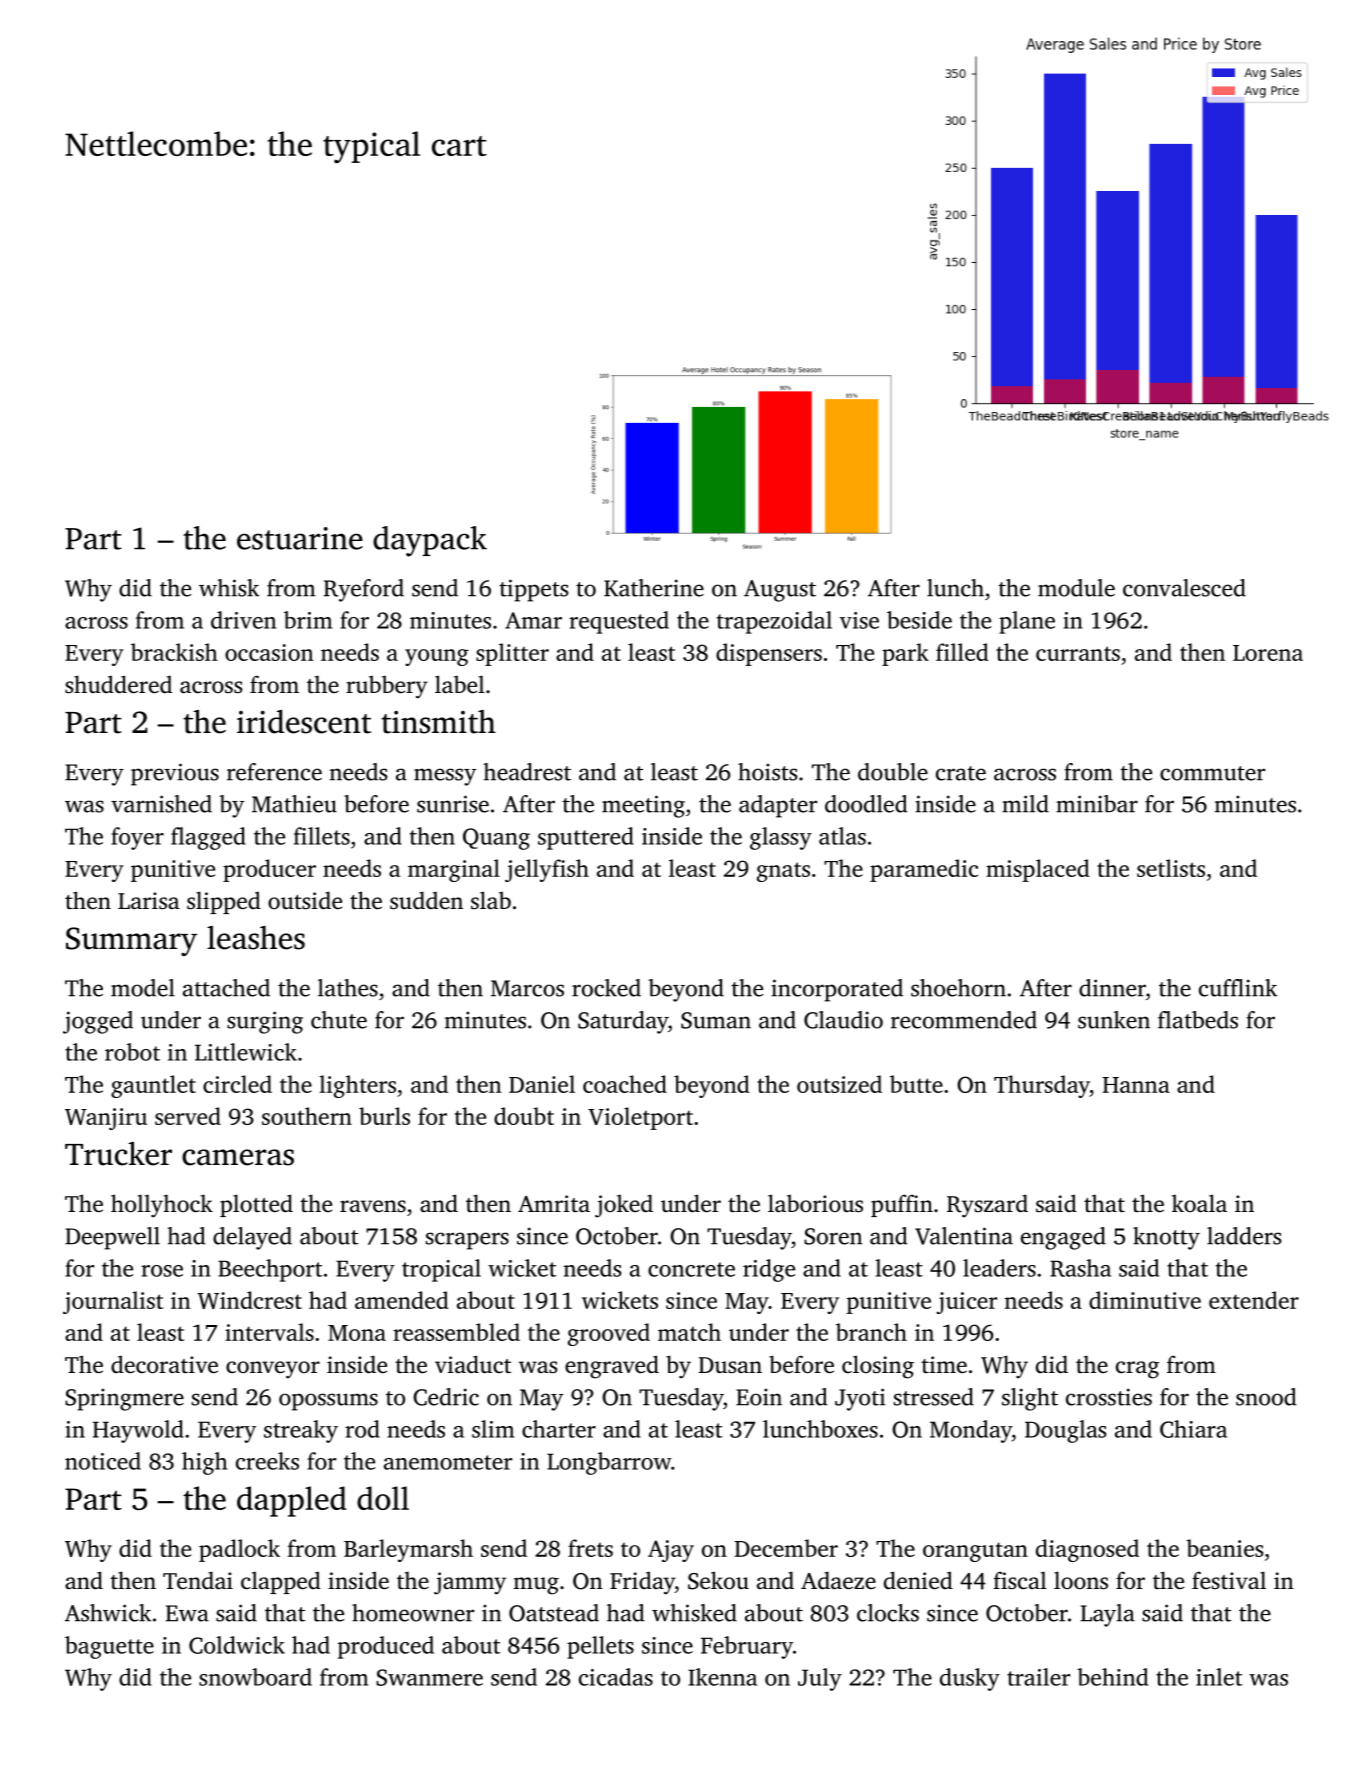 Image resolution: width=1369 pixels, height=1772 pixels. What do you see at coordinates (237, 1645) in the document?
I see `Coldwick` at bounding box center [237, 1645].
